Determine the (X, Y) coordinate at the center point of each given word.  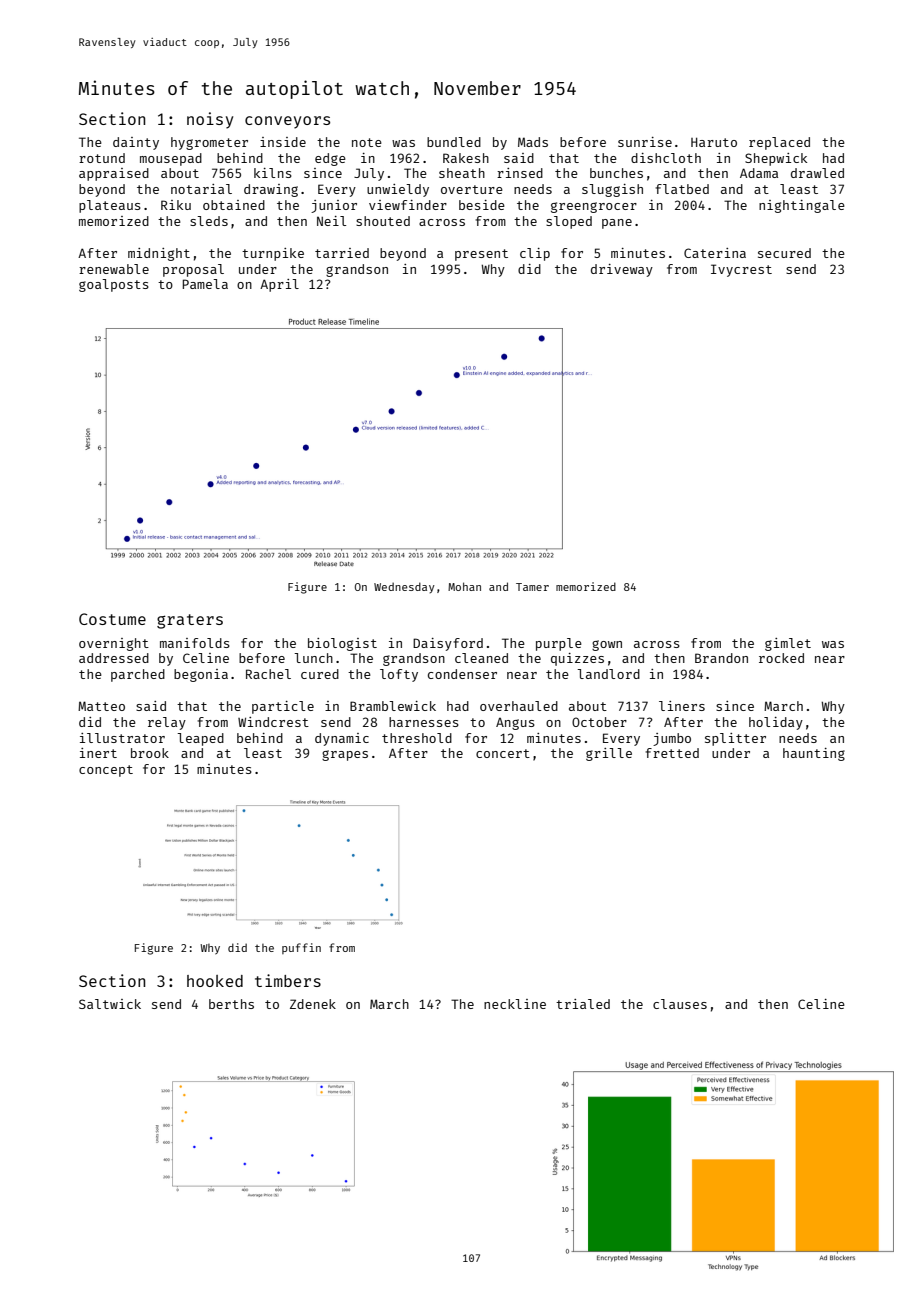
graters (190, 621)
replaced (779, 143)
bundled (454, 142)
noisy (210, 120)
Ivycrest (741, 270)
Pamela (205, 284)
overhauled (519, 706)
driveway (622, 270)
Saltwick (110, 1004)
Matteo (101, 706)
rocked (781, 658)
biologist (342, 644)
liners (682, 706)
